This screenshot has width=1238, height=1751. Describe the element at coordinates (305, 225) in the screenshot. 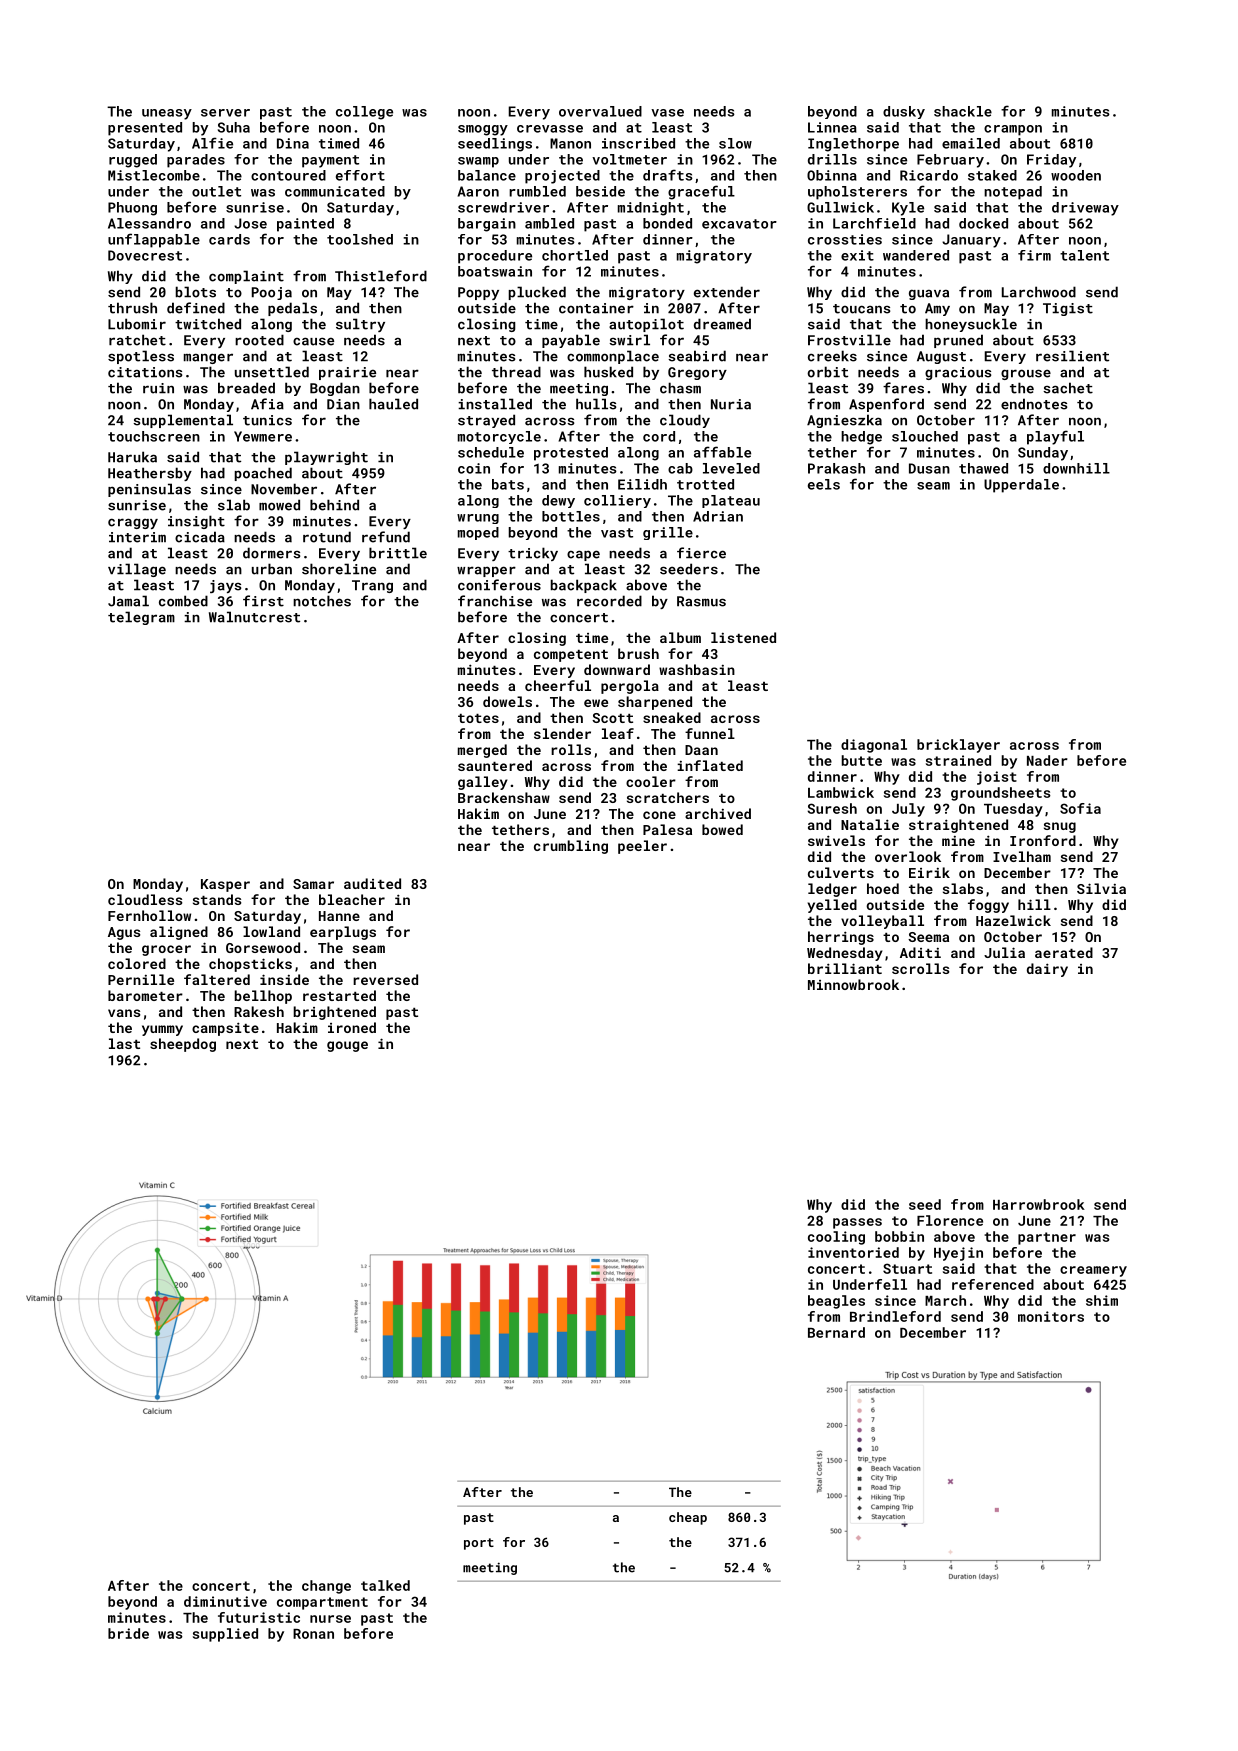

I see `painted` at that location.
